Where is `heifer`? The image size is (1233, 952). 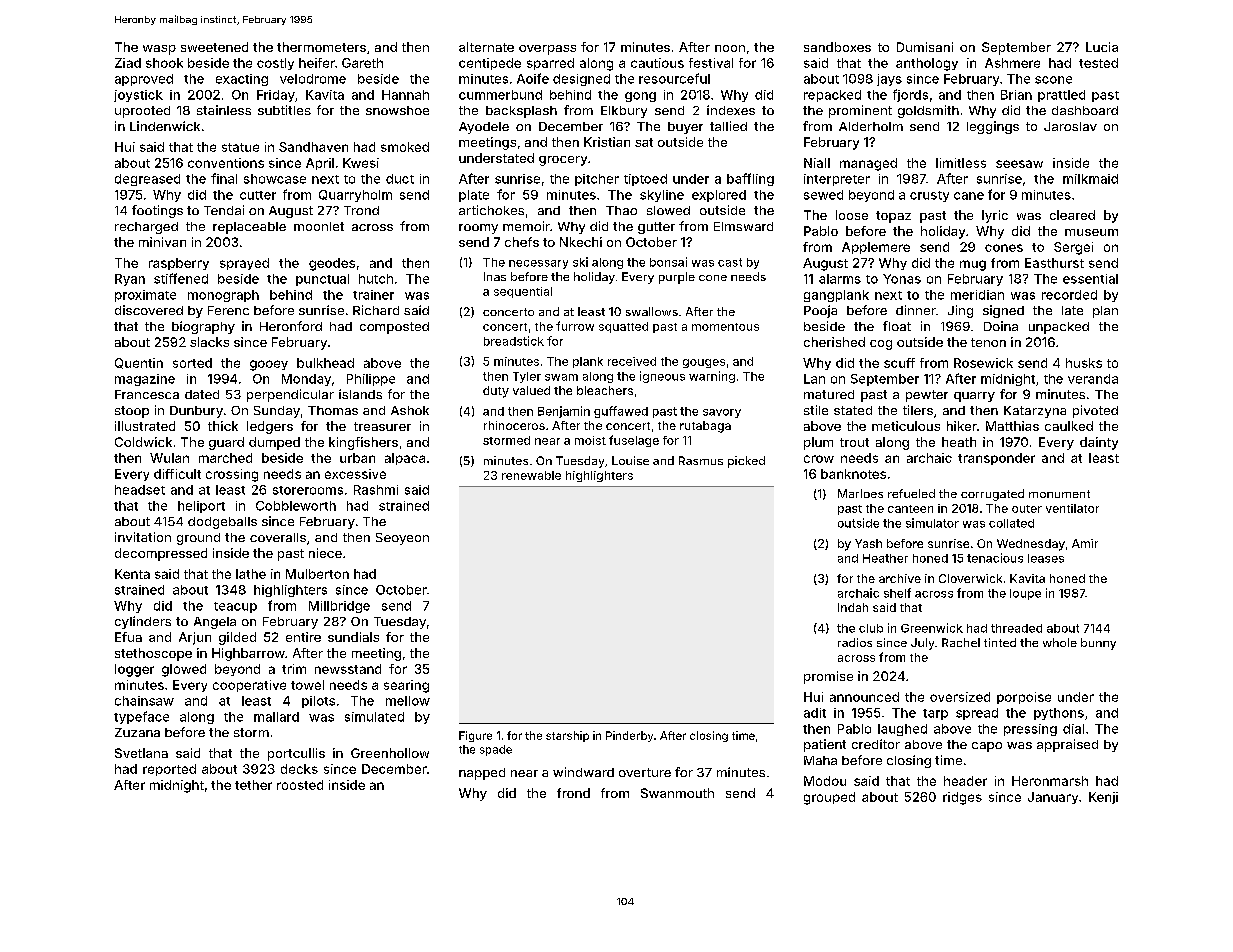 heifer is located at coordinates (317, 63).
